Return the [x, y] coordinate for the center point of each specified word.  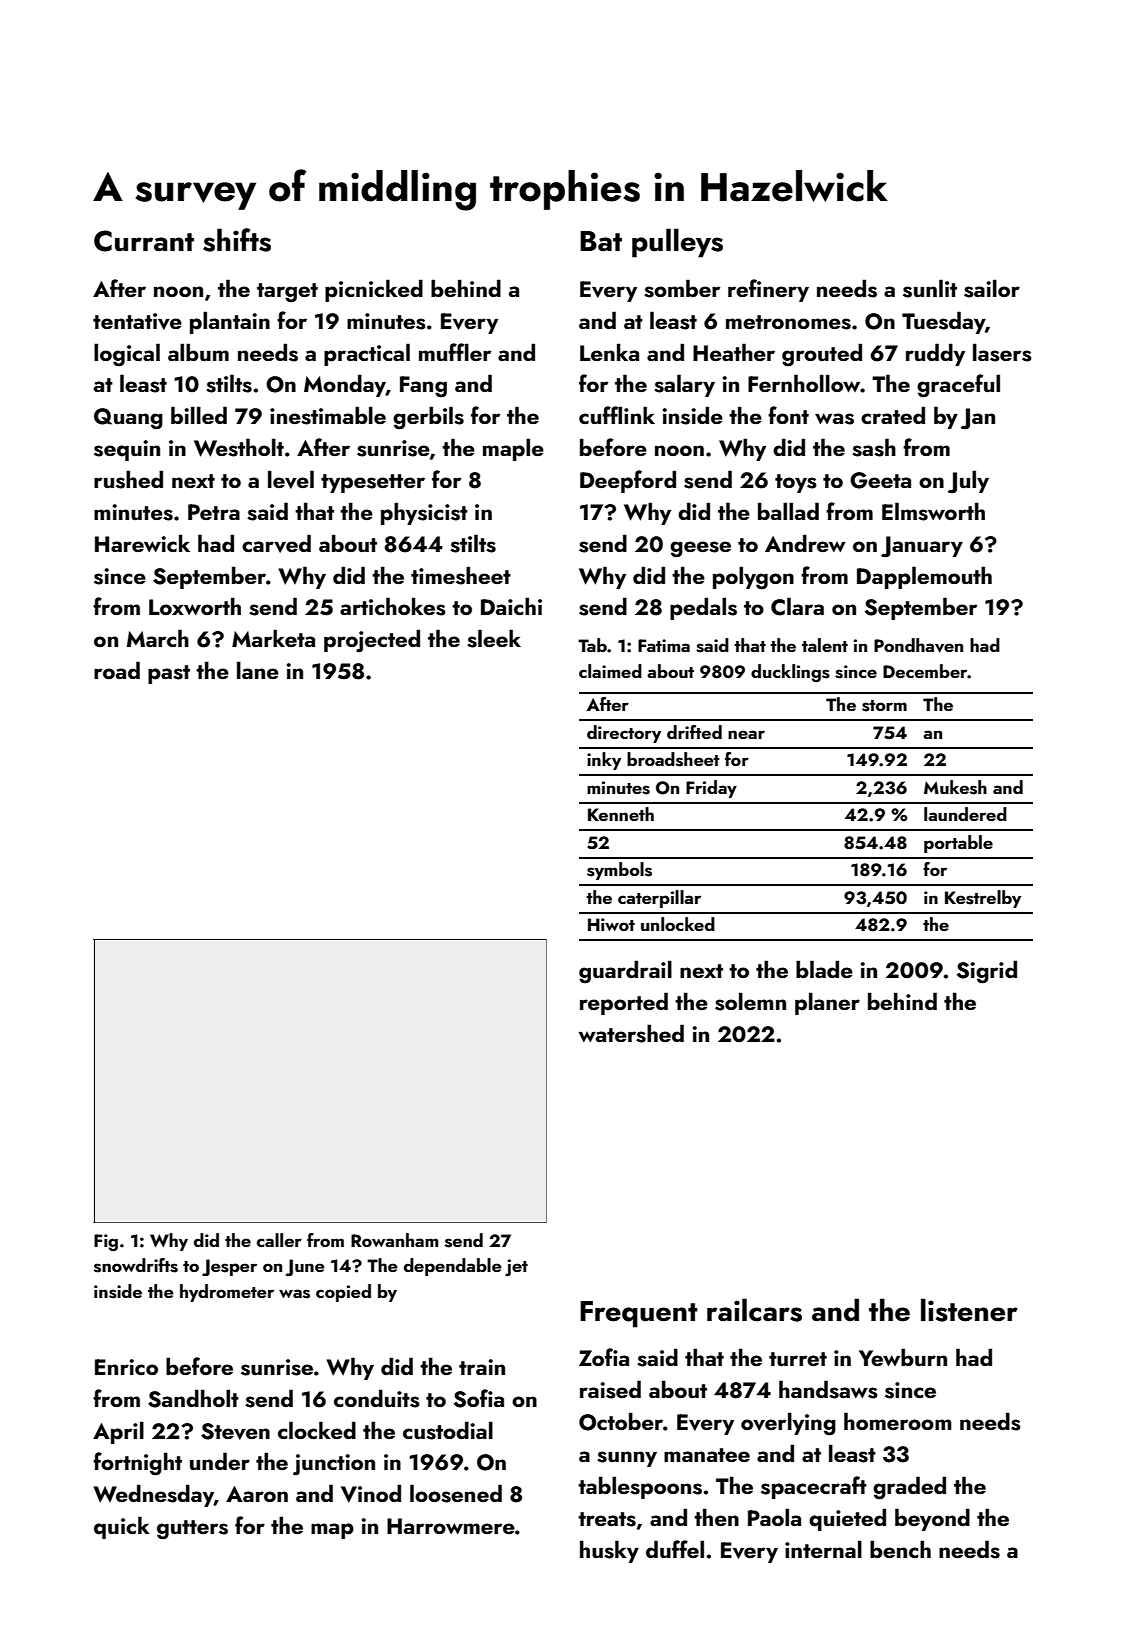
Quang [128, 419]
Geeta [880, 480]
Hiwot [611, 924]
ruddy [935, 354]
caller [279, 1240]
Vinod [371, 1493]
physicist [424, 513]
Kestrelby [983, 899]
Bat [601, 241]
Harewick [142, 543]
